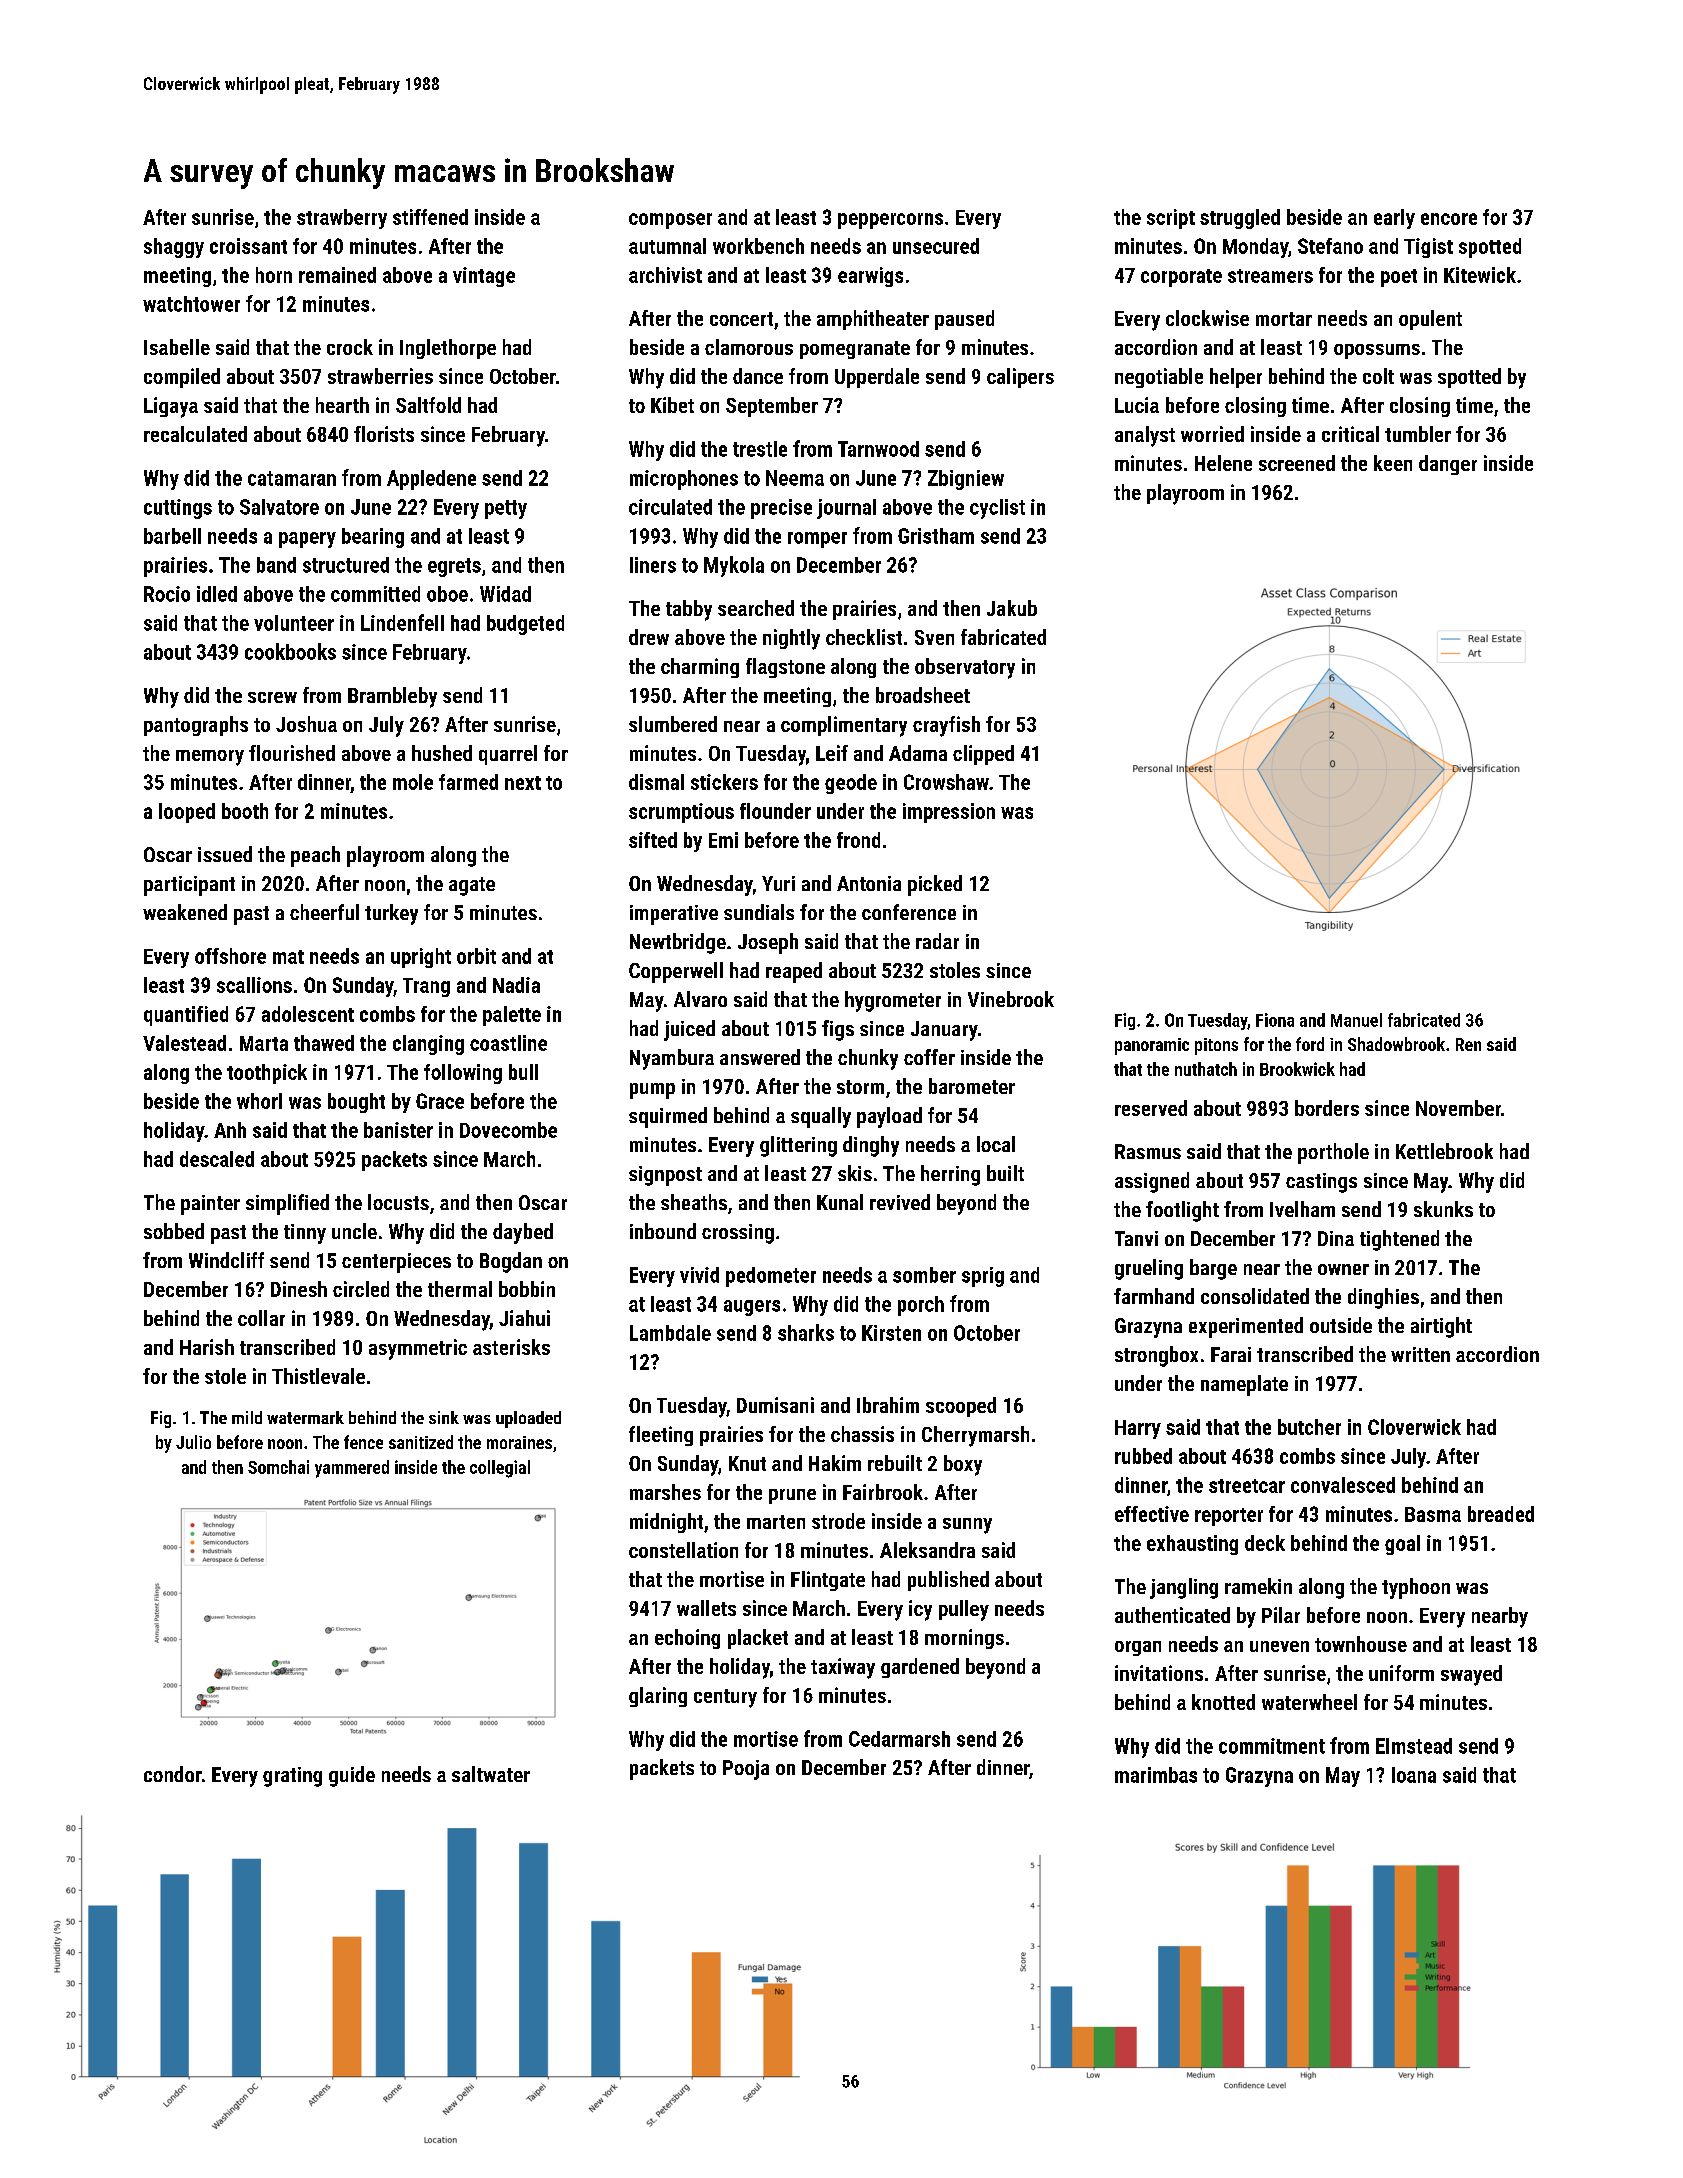 The height and width of the screenshot is (2178, 1683). I want to click on grating, so click(292, 1777).
